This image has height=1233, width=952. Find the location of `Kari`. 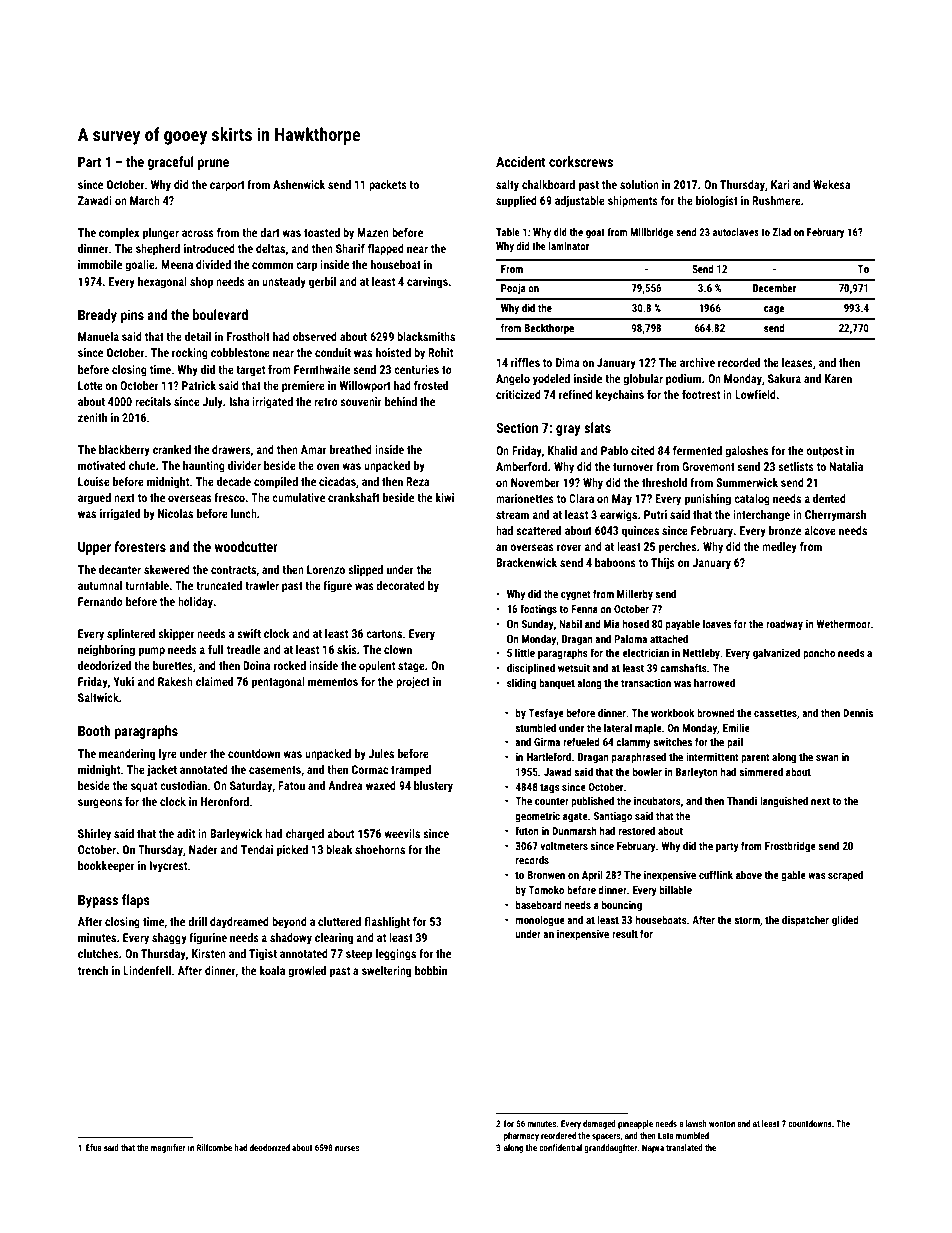

Kari is located at coordinates (780, 184).
